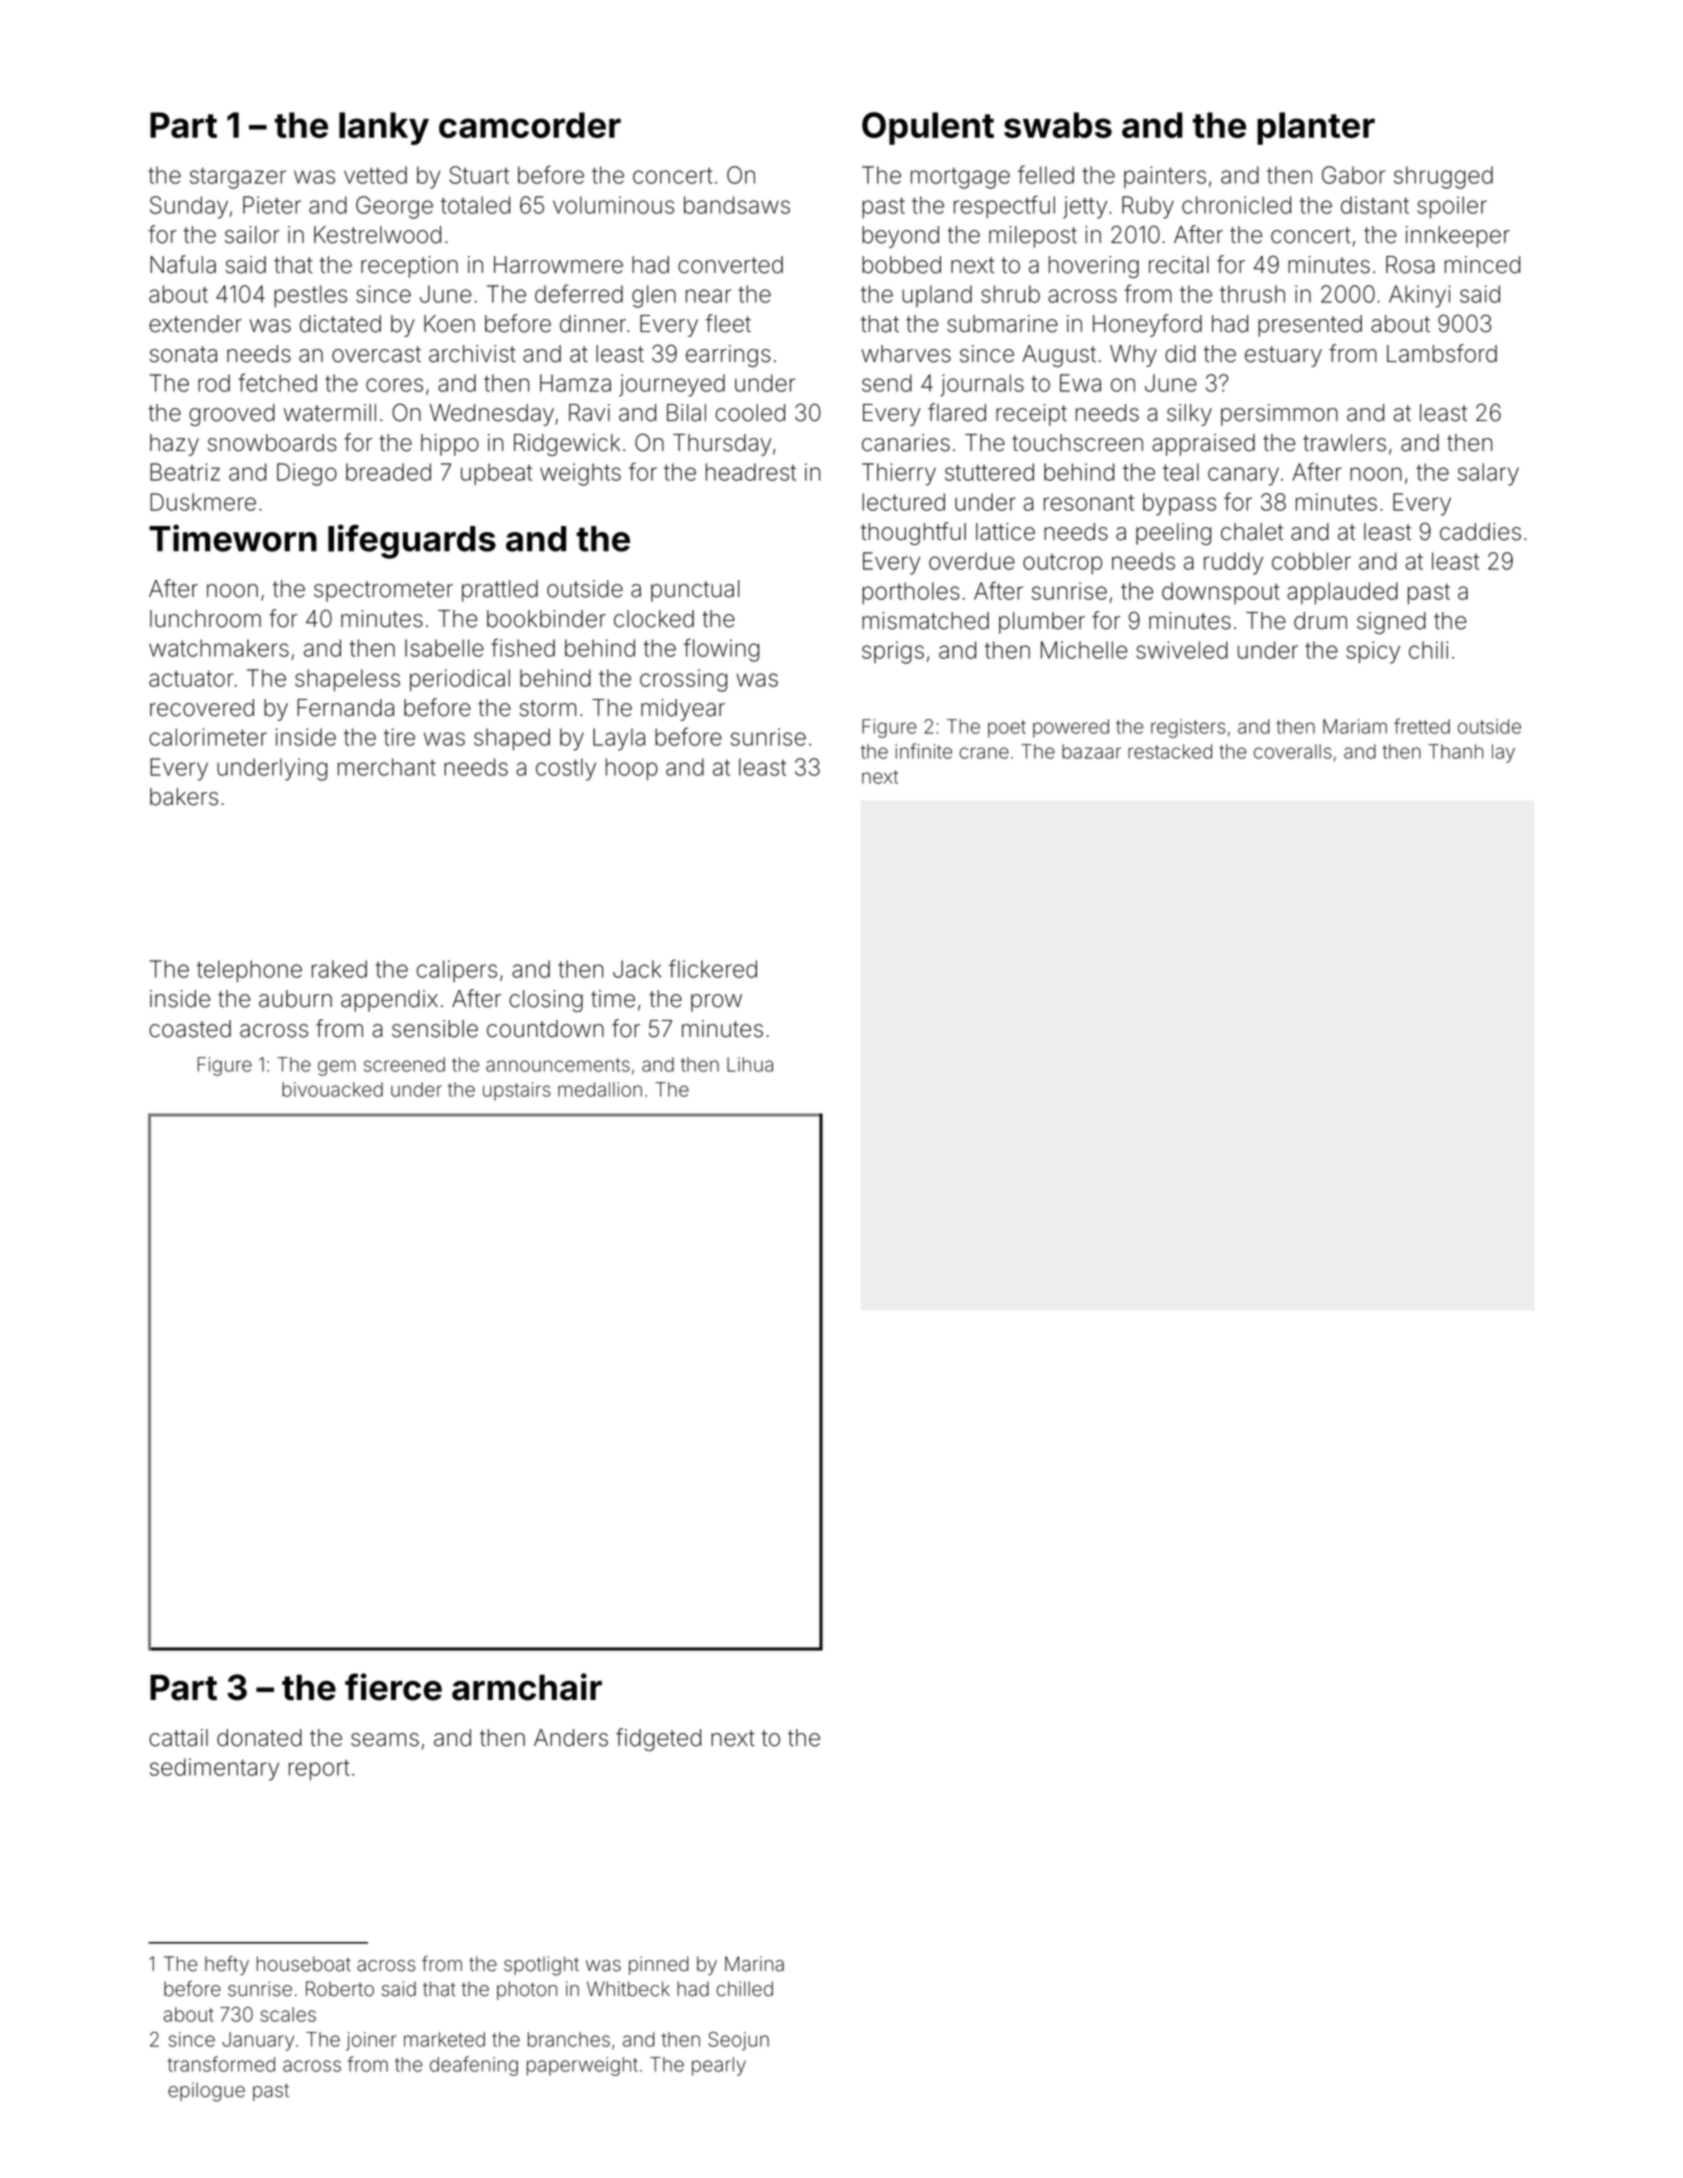 This page has height=2178, width=1683. I want to click on drum, so click(1320, 621).
